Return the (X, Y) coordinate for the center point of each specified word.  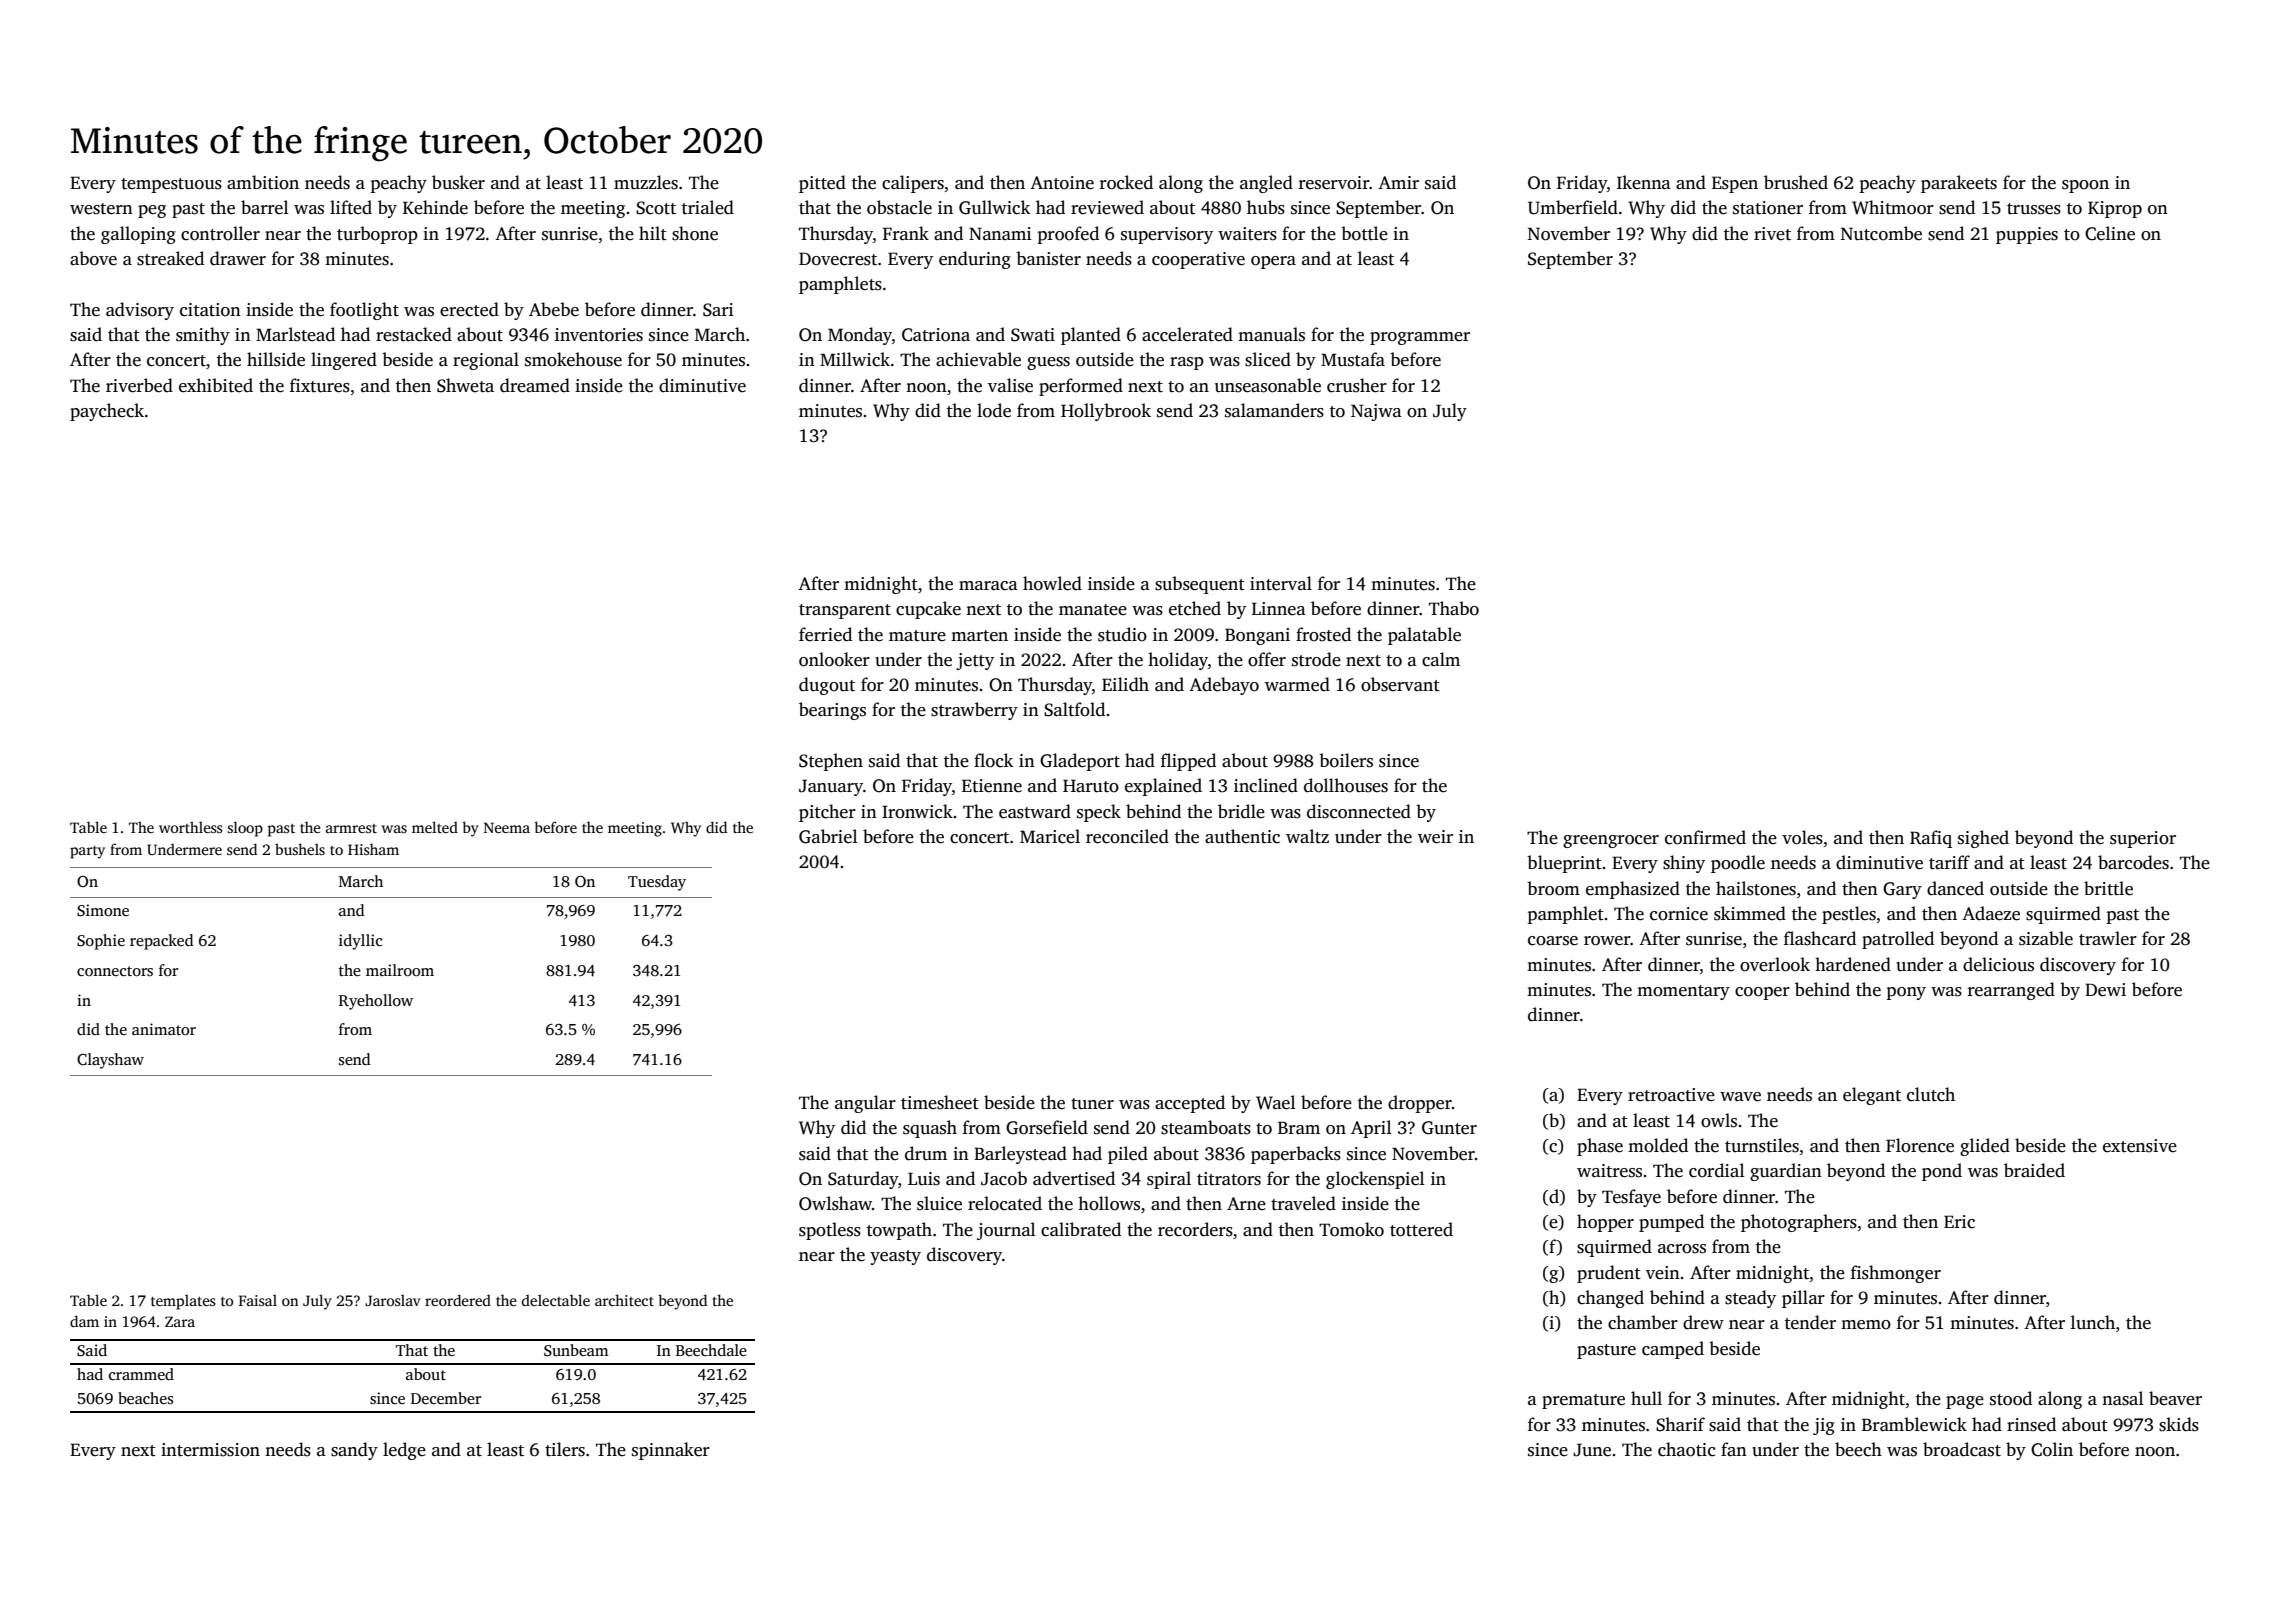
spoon (2085, 186)
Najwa (1376, 412)
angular (865, 1104)
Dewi (2105, 990)
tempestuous (171, 185)
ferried (825, 634)
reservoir (1334, 183)
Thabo (1454, 608)
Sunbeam (576, 1350)
